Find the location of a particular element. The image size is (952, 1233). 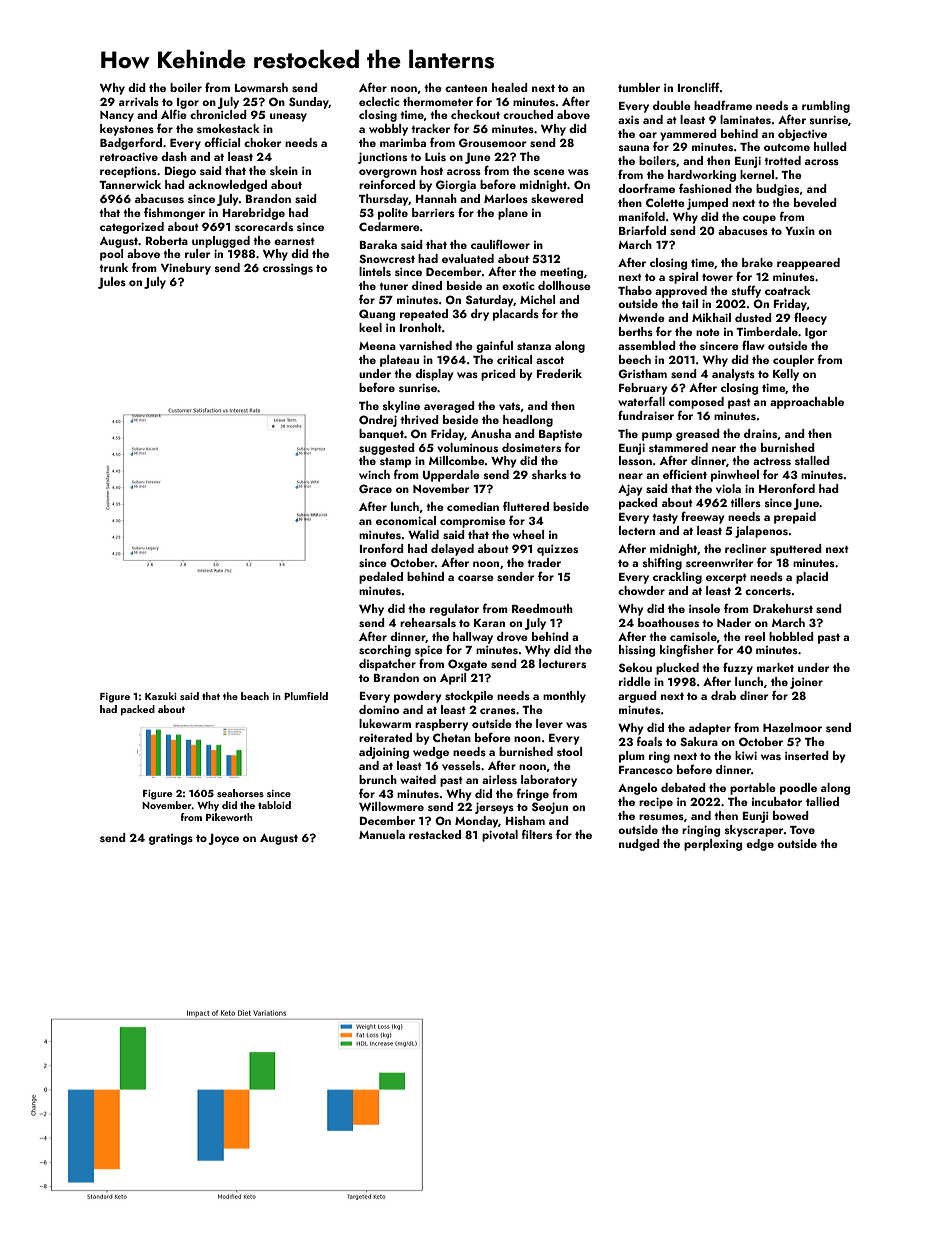

retroactive is located at coordinates (129, 156).
